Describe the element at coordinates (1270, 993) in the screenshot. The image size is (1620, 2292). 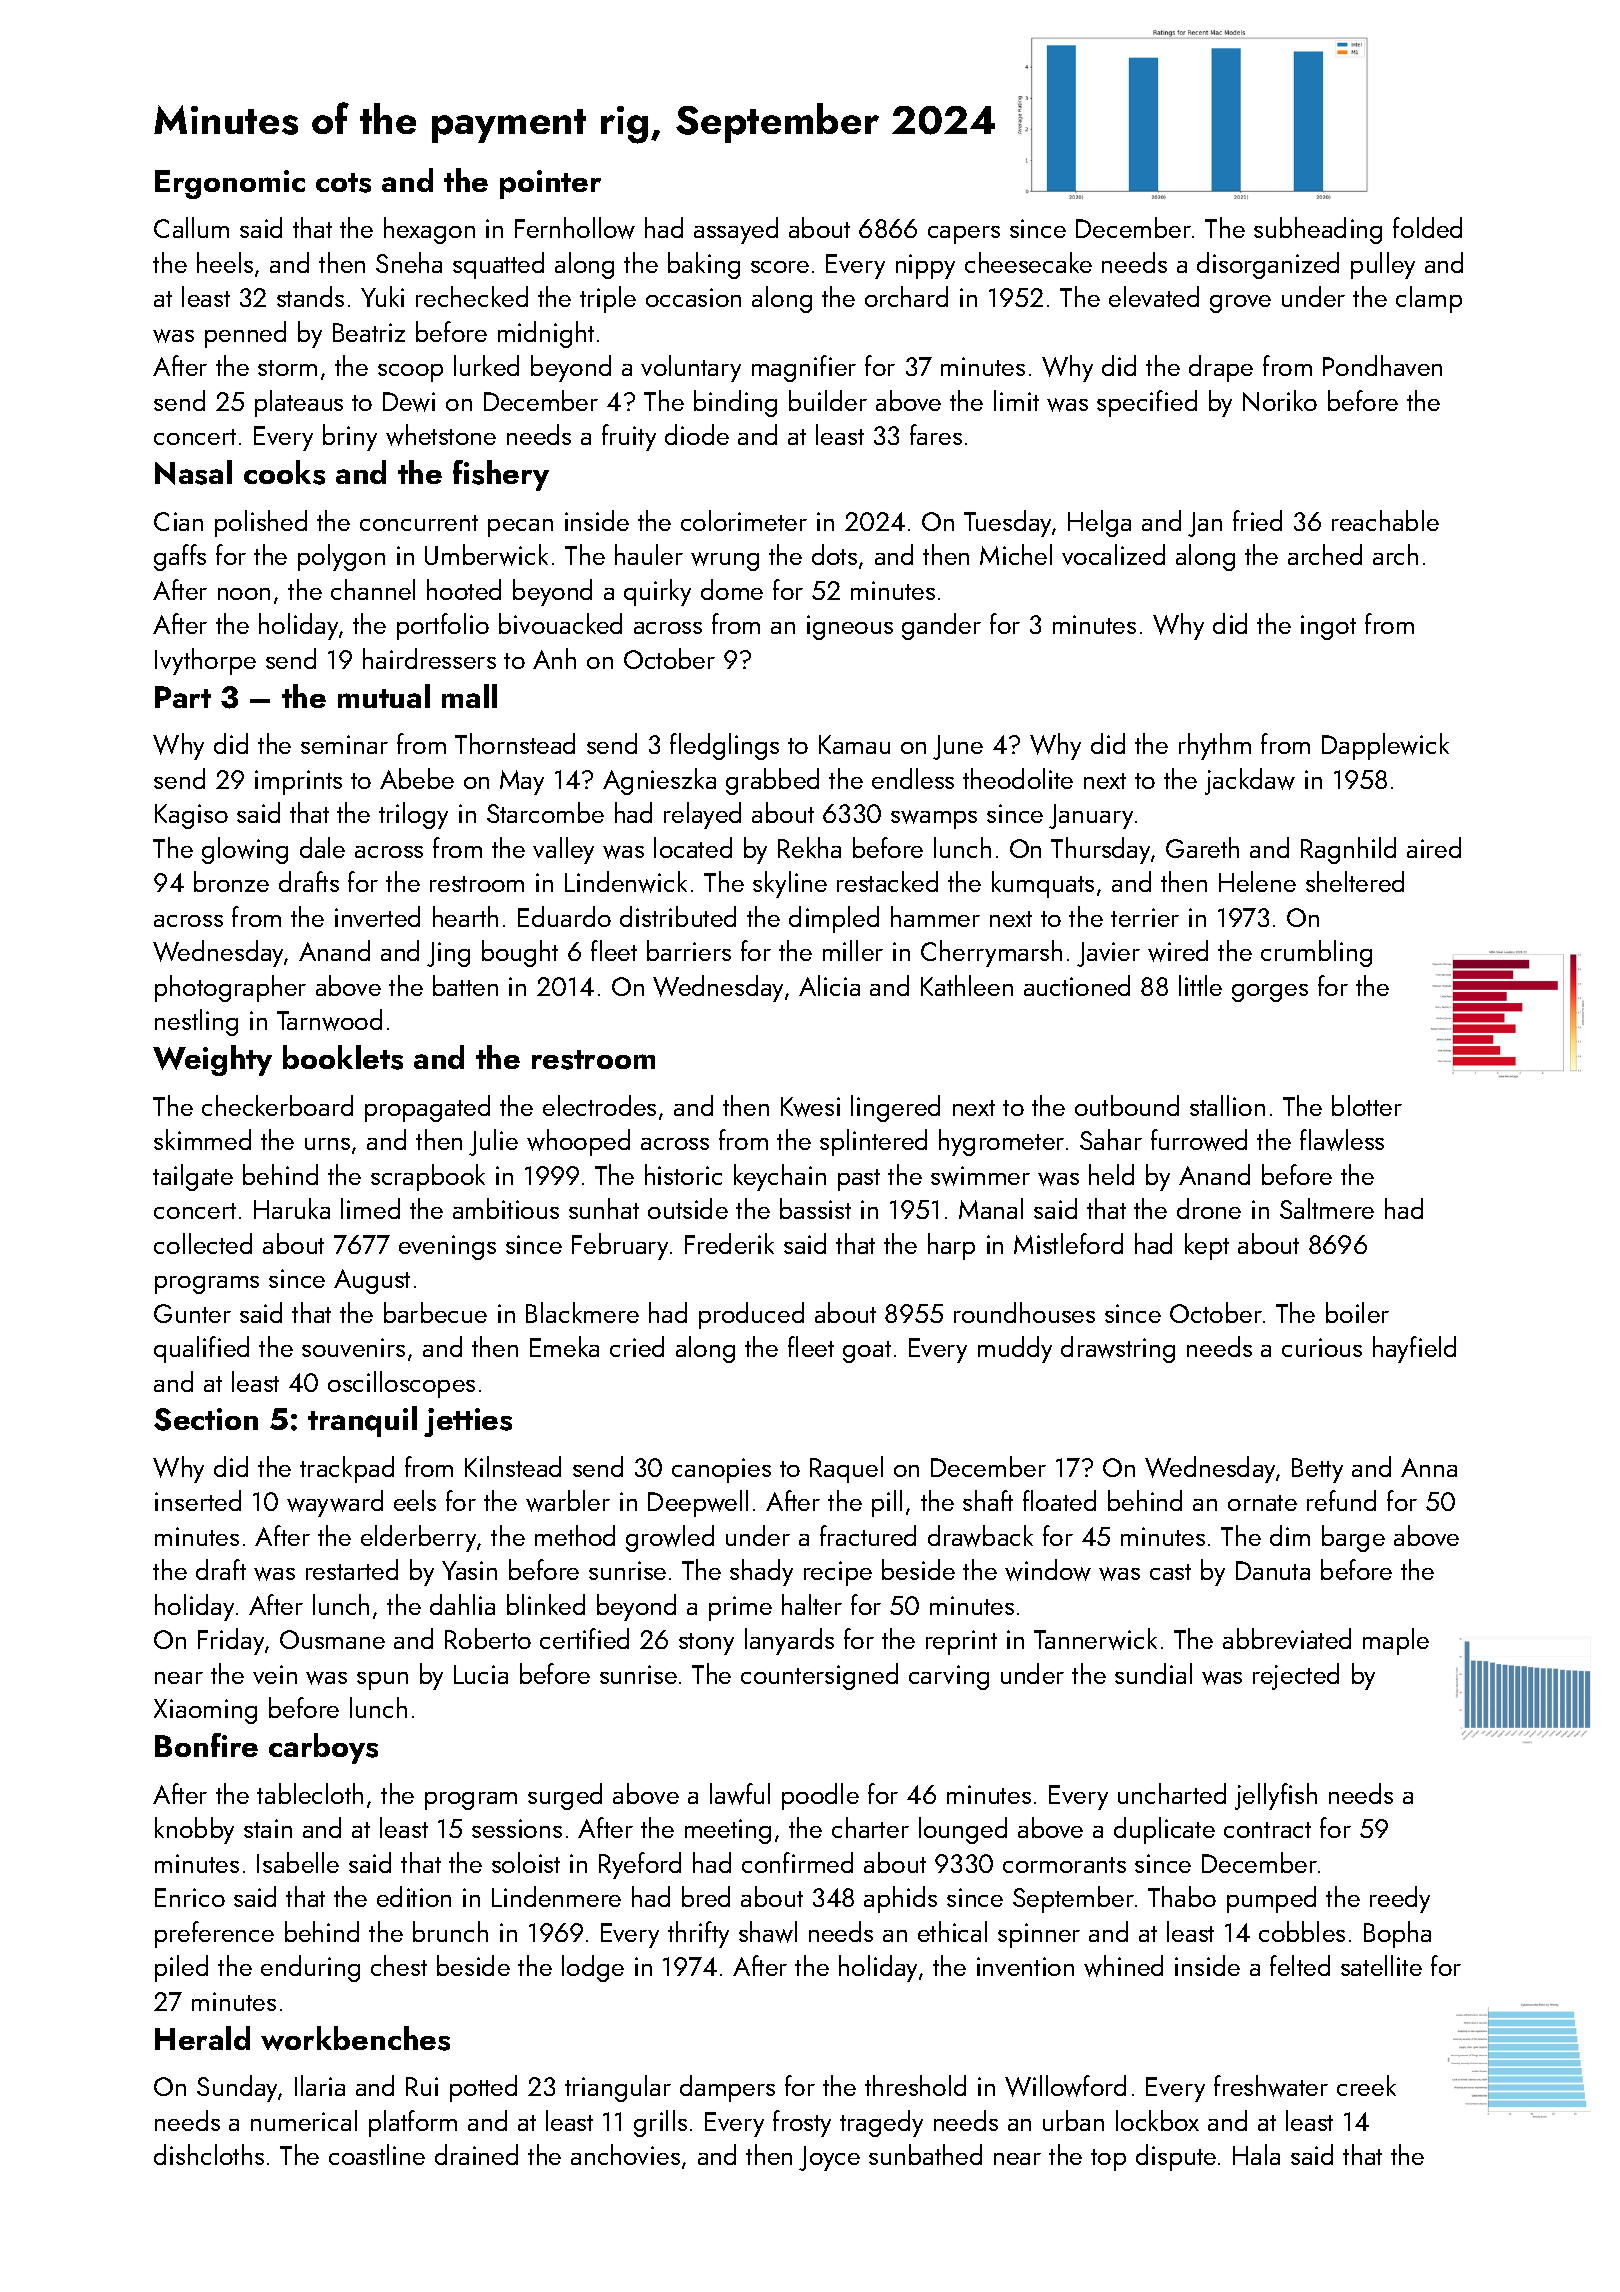
I see `gorges` at that location.
